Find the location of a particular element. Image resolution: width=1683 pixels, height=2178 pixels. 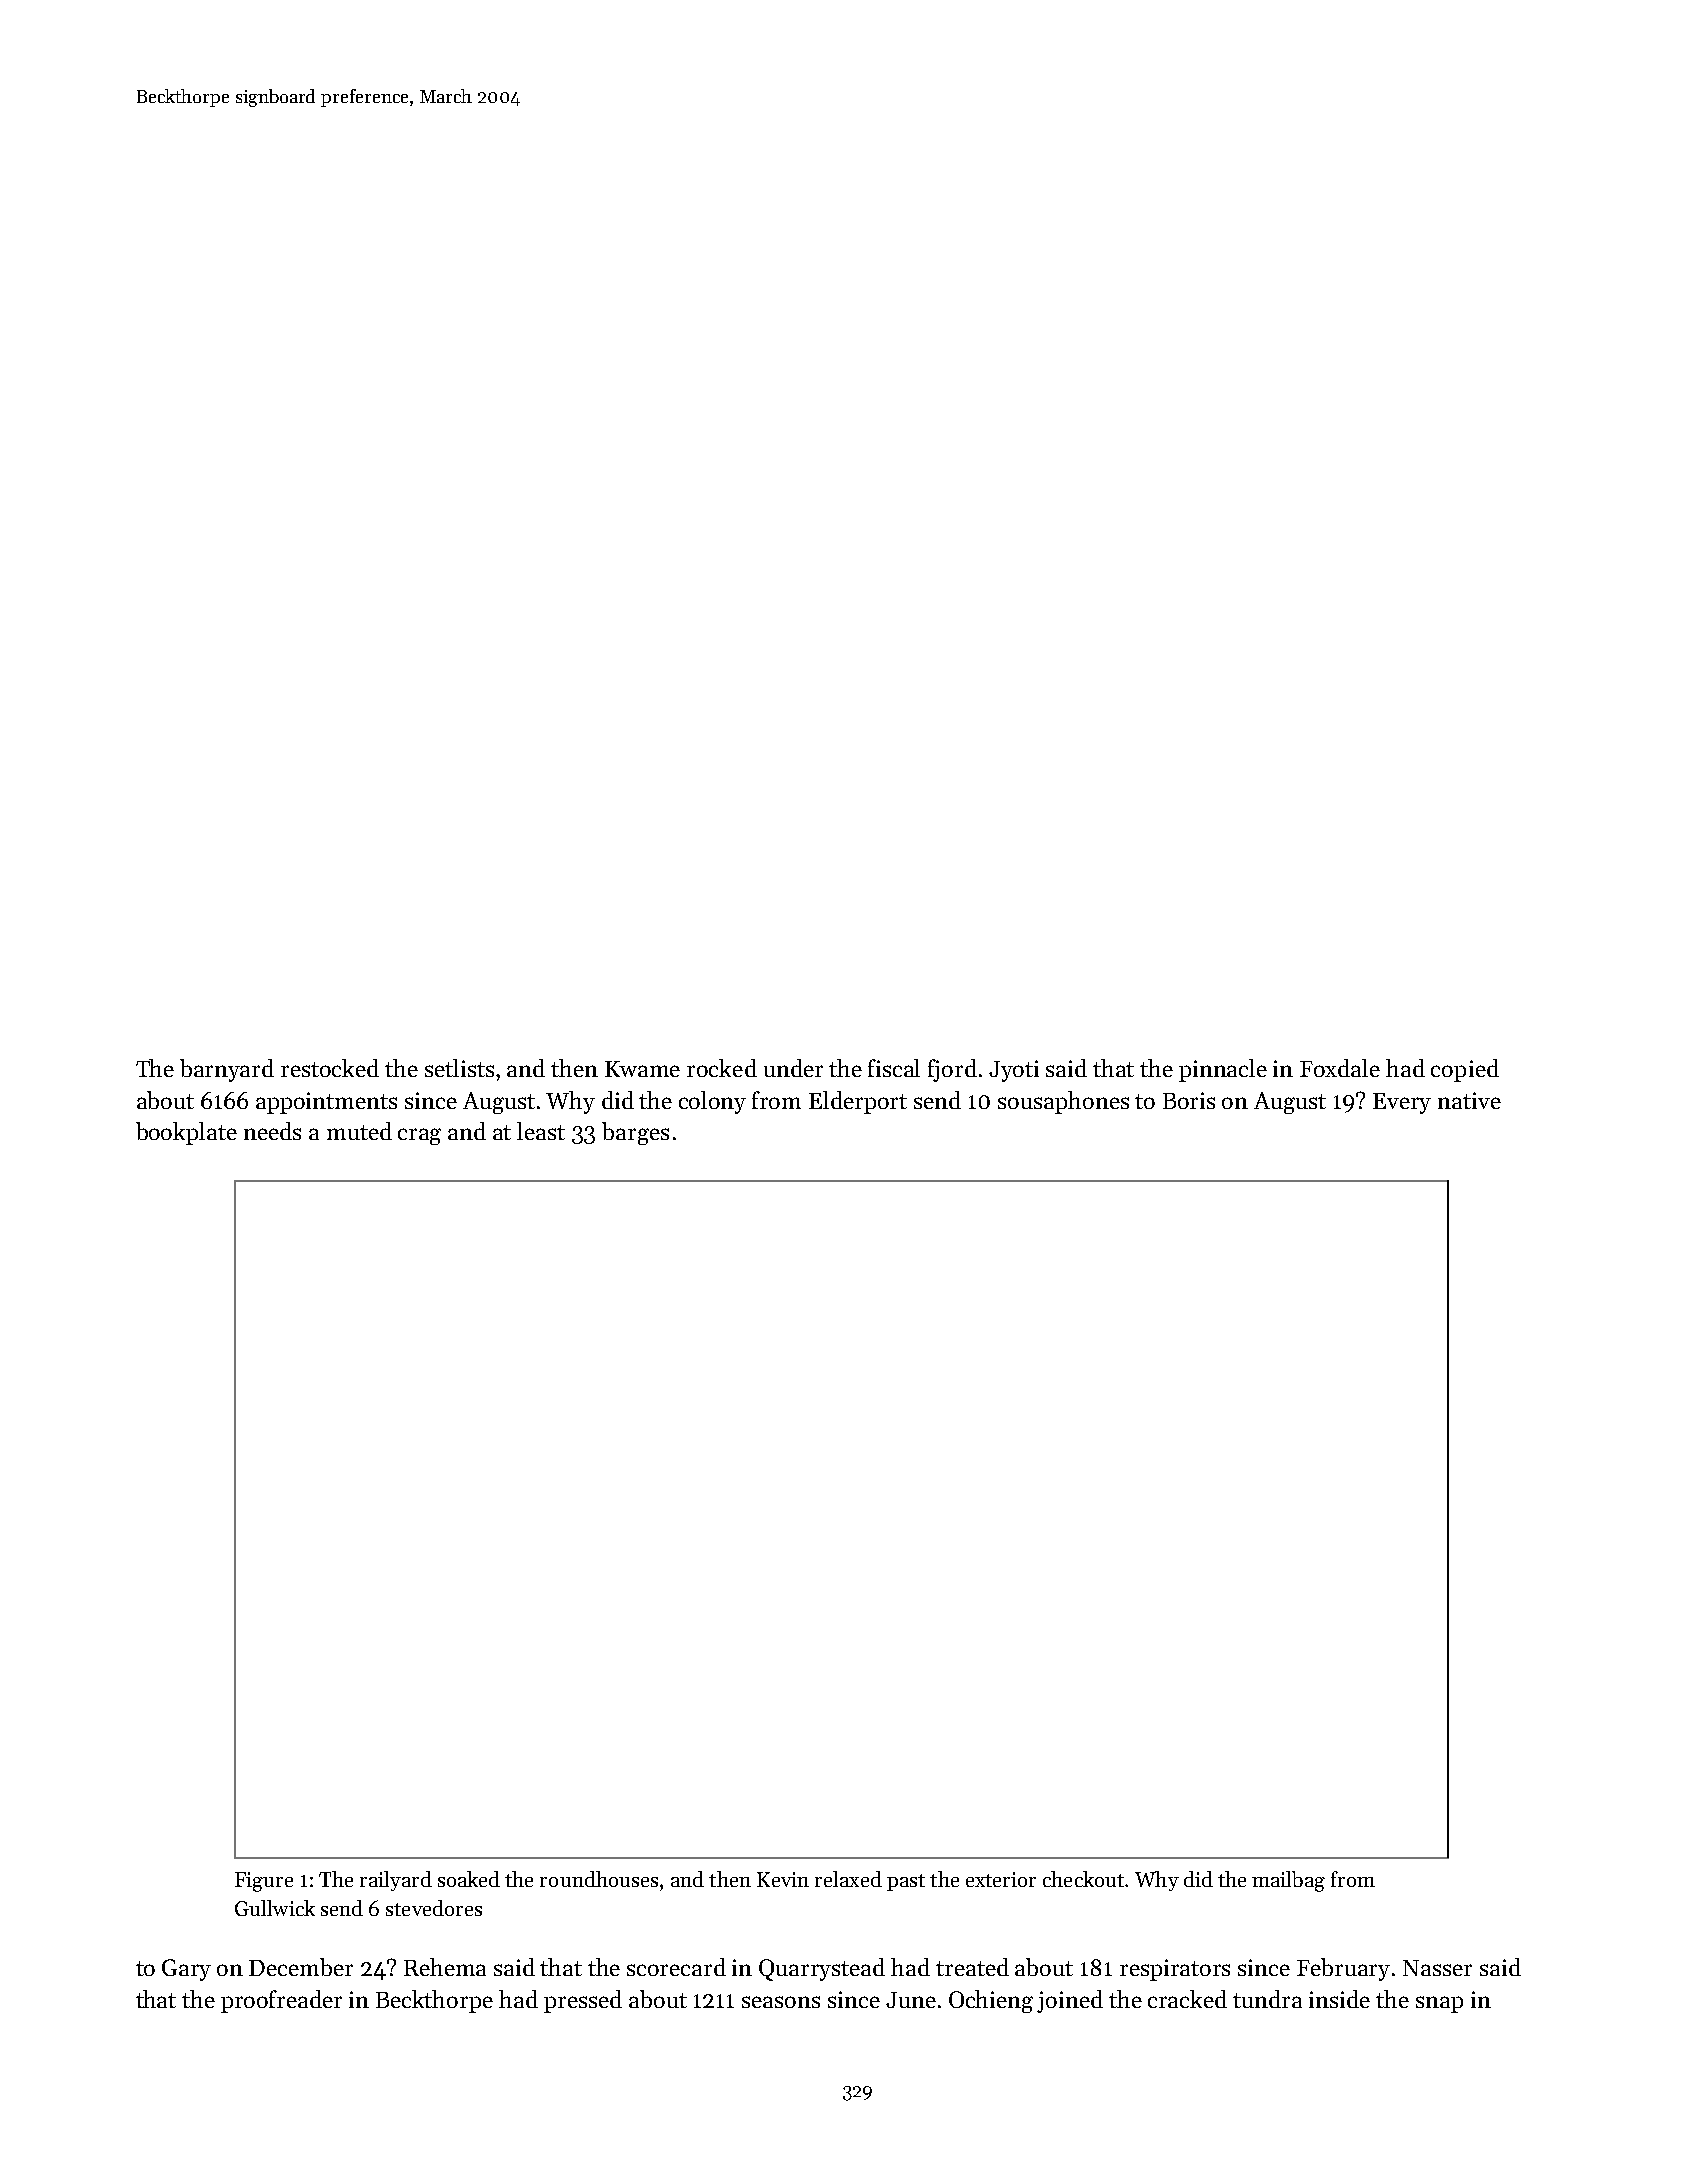

Kevin is located at coordinates (783, 1879).
